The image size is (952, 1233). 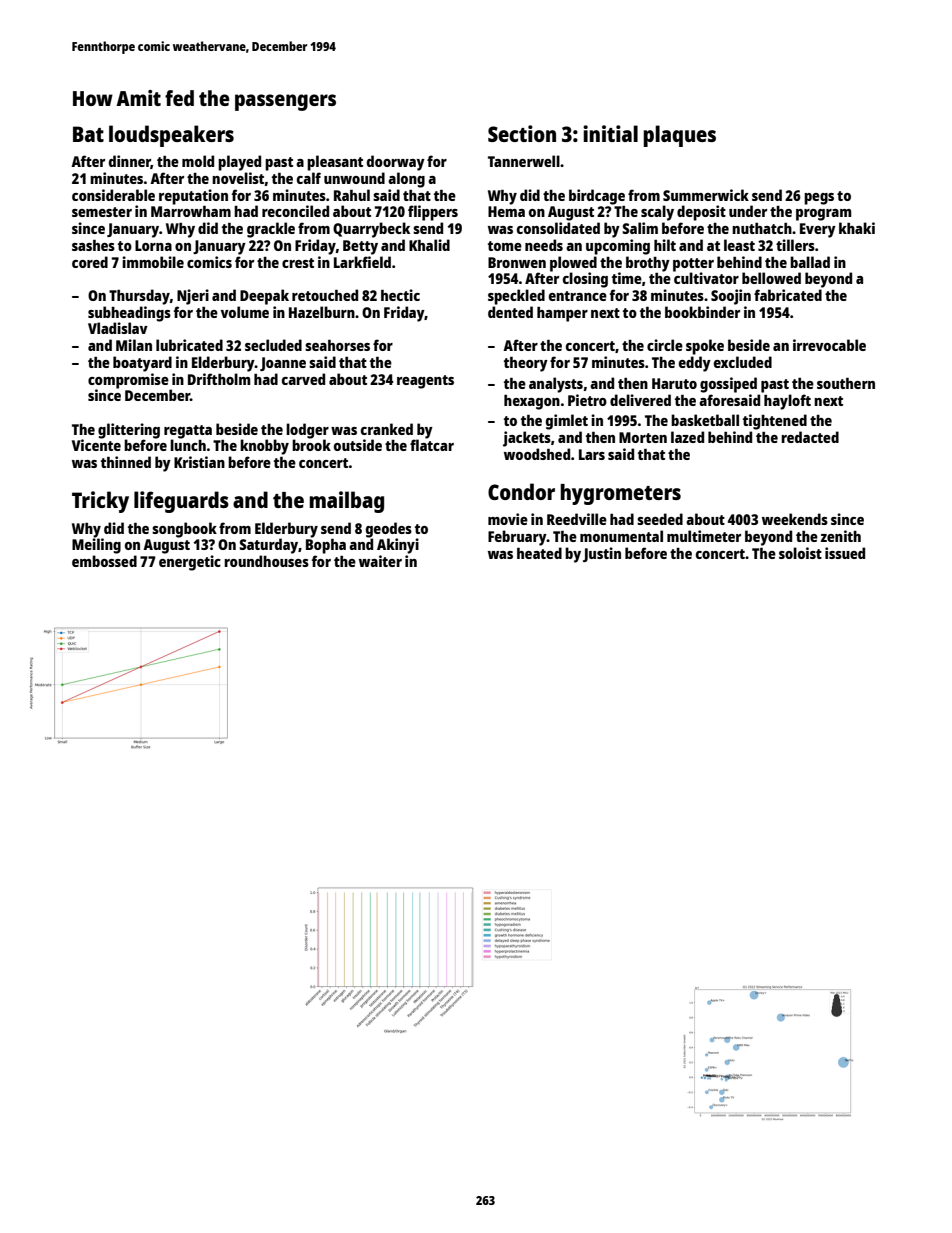 I want to click on Khalid, so click(x=429, y=245).
